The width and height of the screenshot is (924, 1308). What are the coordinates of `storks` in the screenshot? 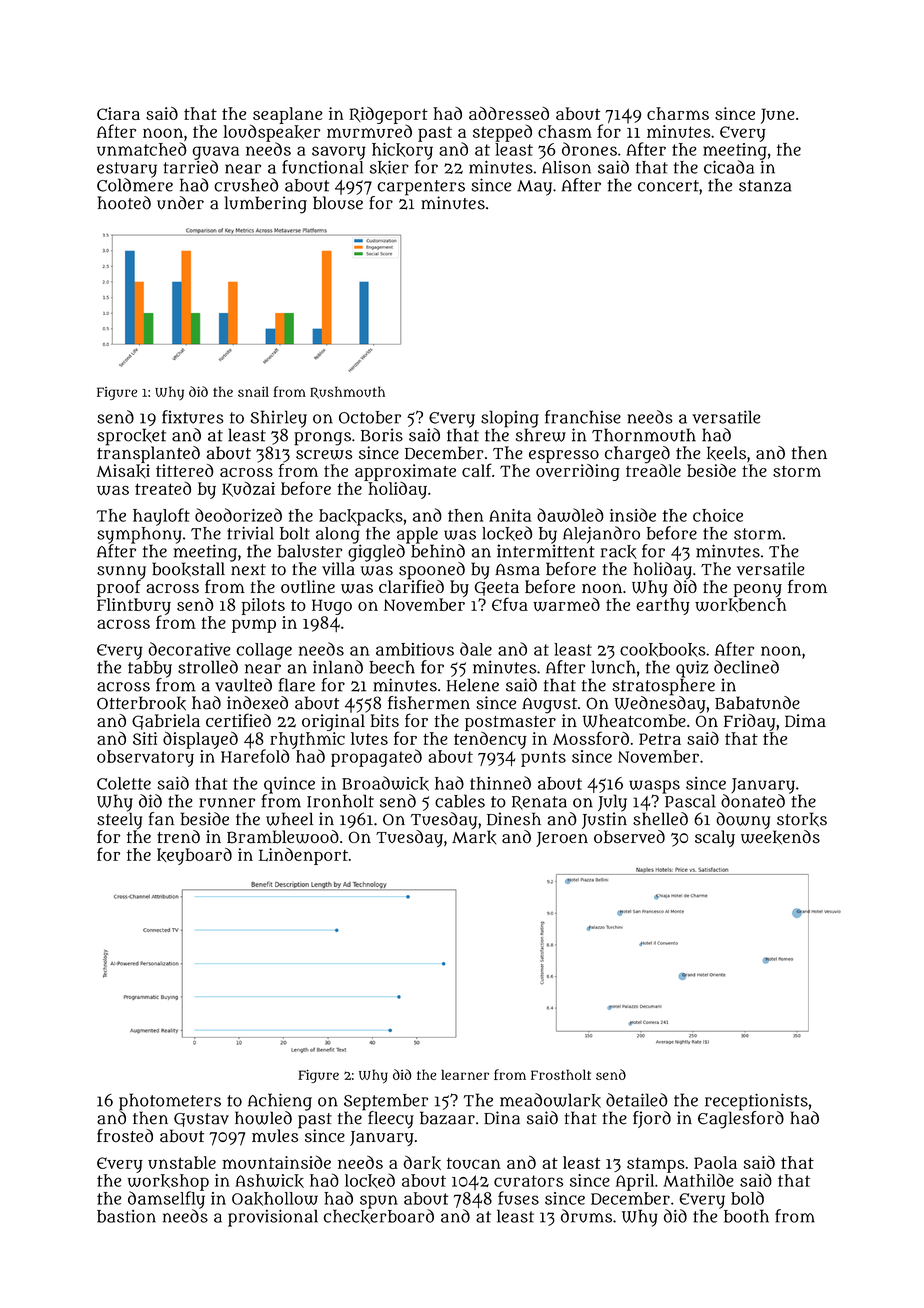 It's located at (802, 819).
